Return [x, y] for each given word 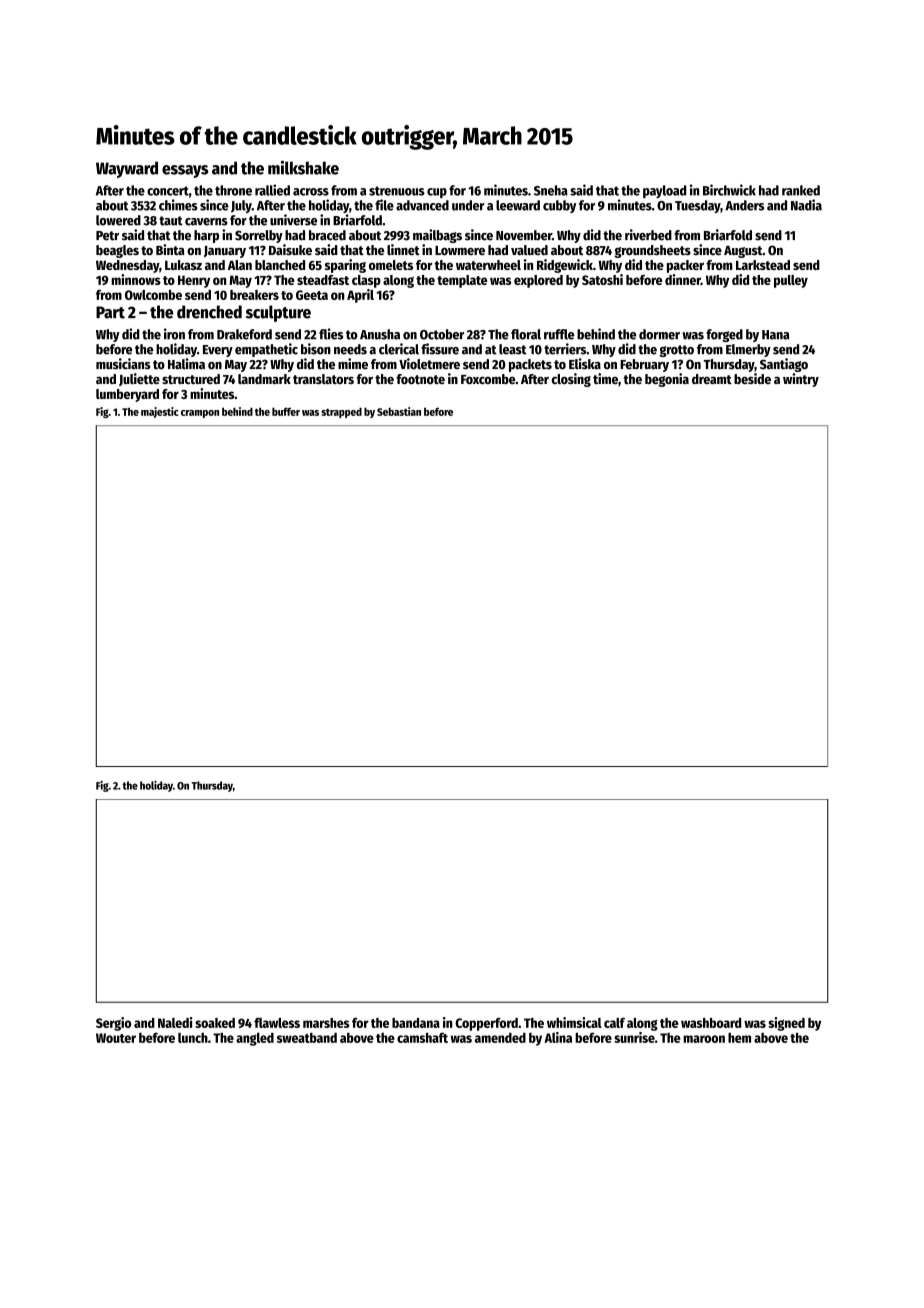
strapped [341, 413]
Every [218, 351]
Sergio [113, 1024]
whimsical [574, 1022]
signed [786, 1024]
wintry [801, 380]
